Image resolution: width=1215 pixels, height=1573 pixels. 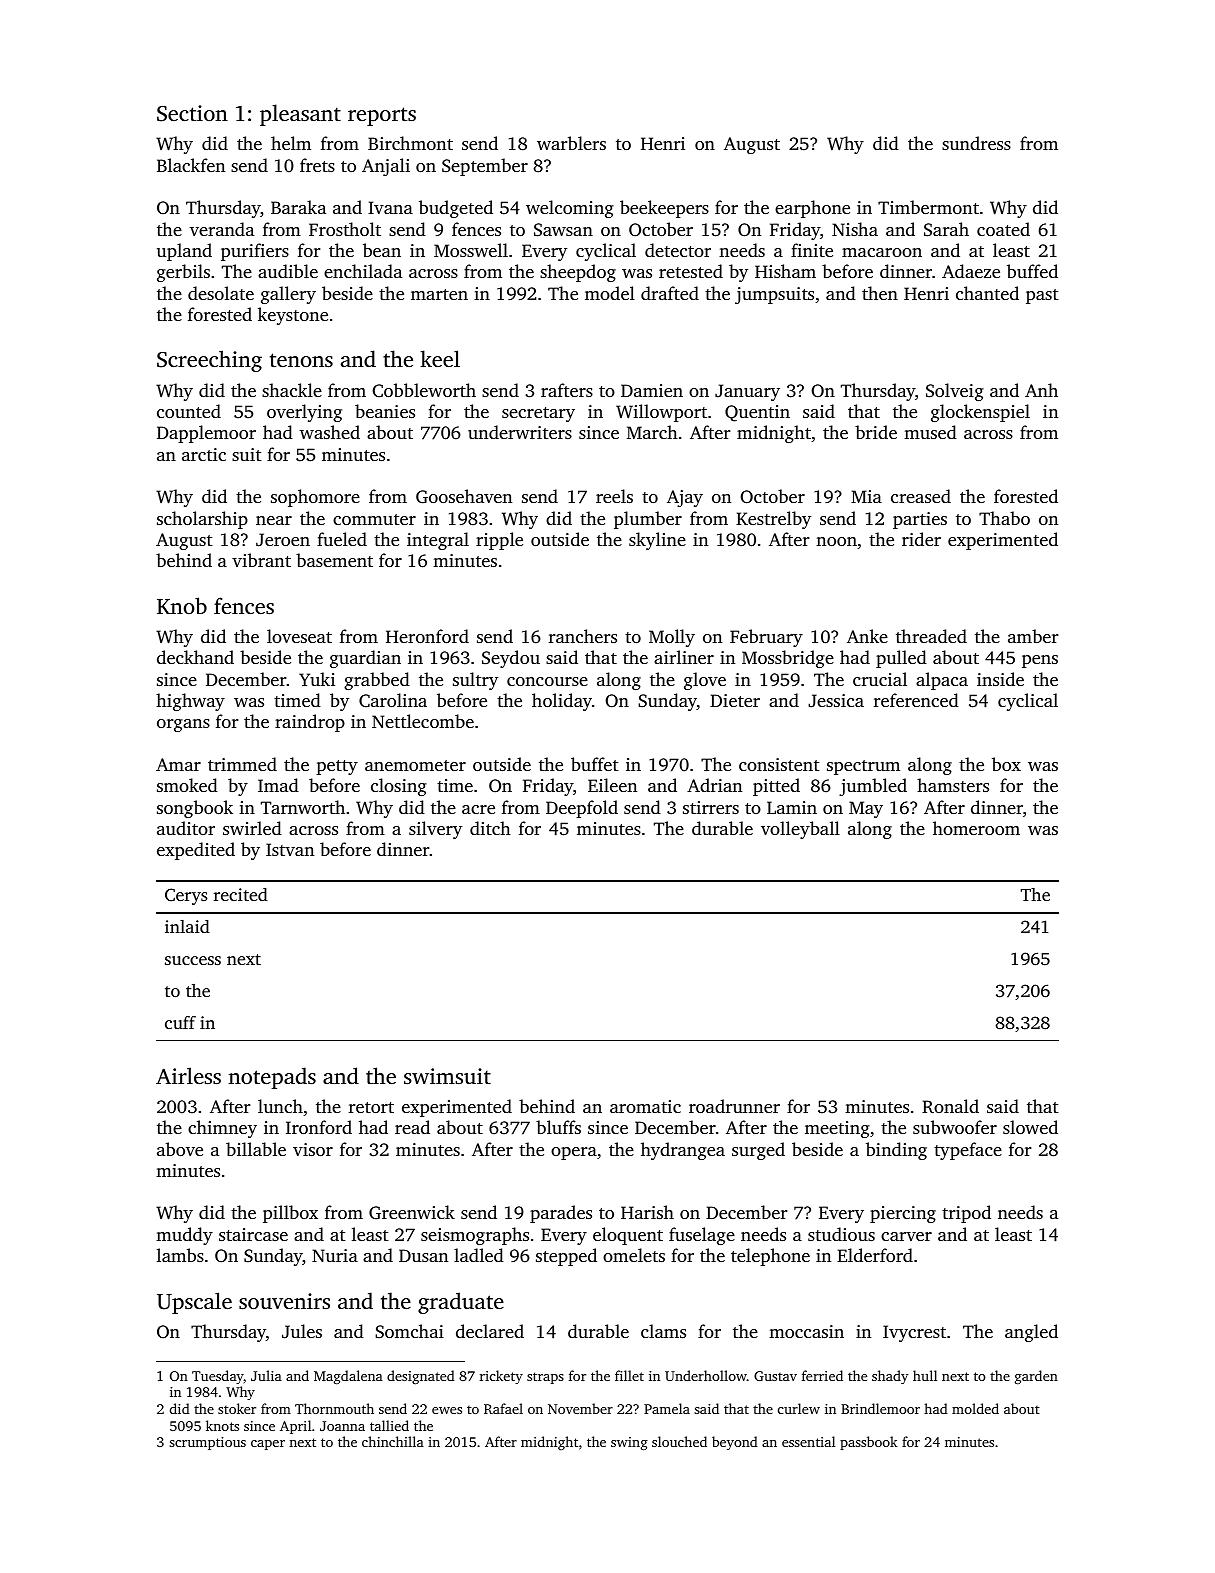 I want to click on opera, so click(x=574, y=1153).
